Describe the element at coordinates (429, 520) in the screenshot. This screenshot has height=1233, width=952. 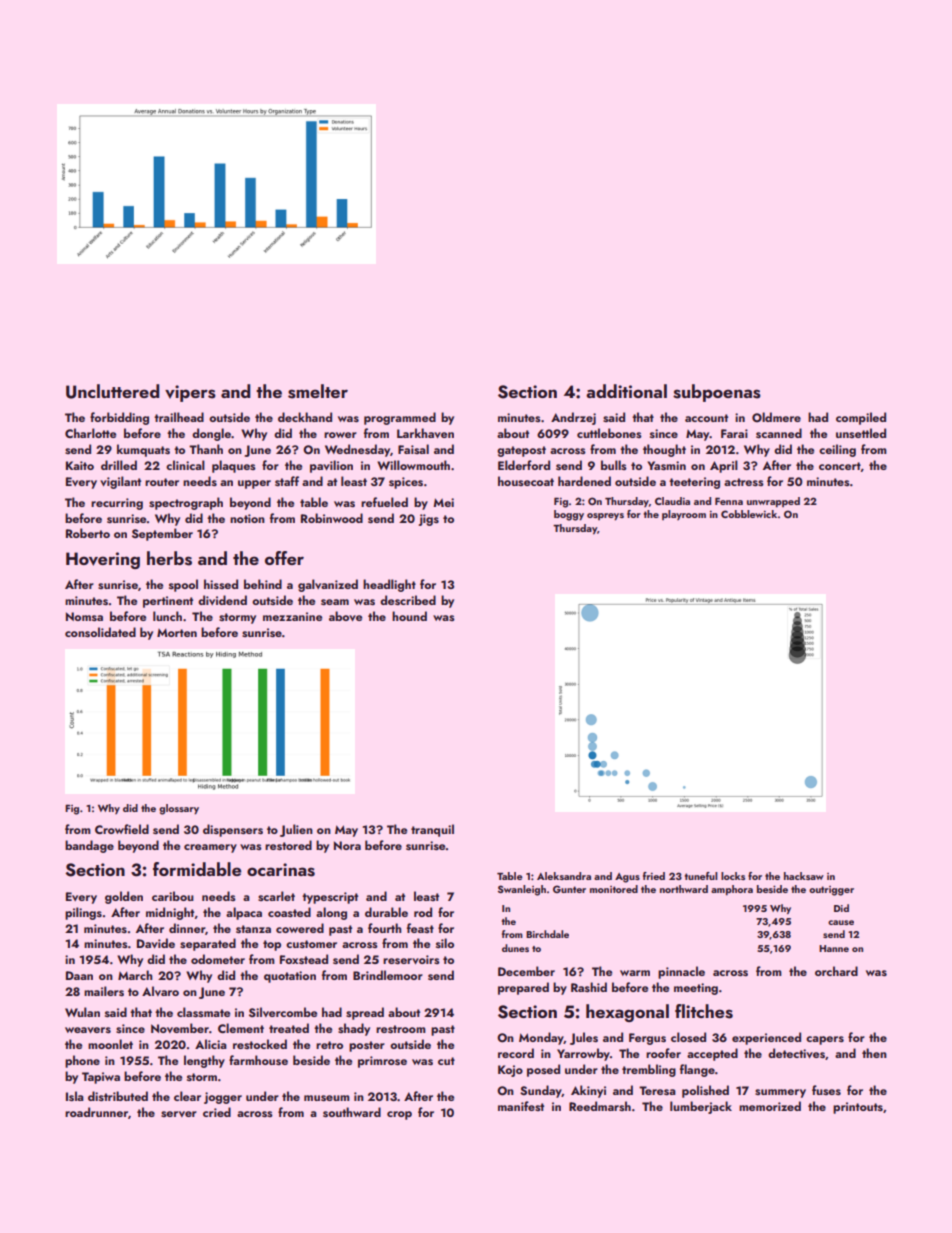
I see `jigs` at that location.
